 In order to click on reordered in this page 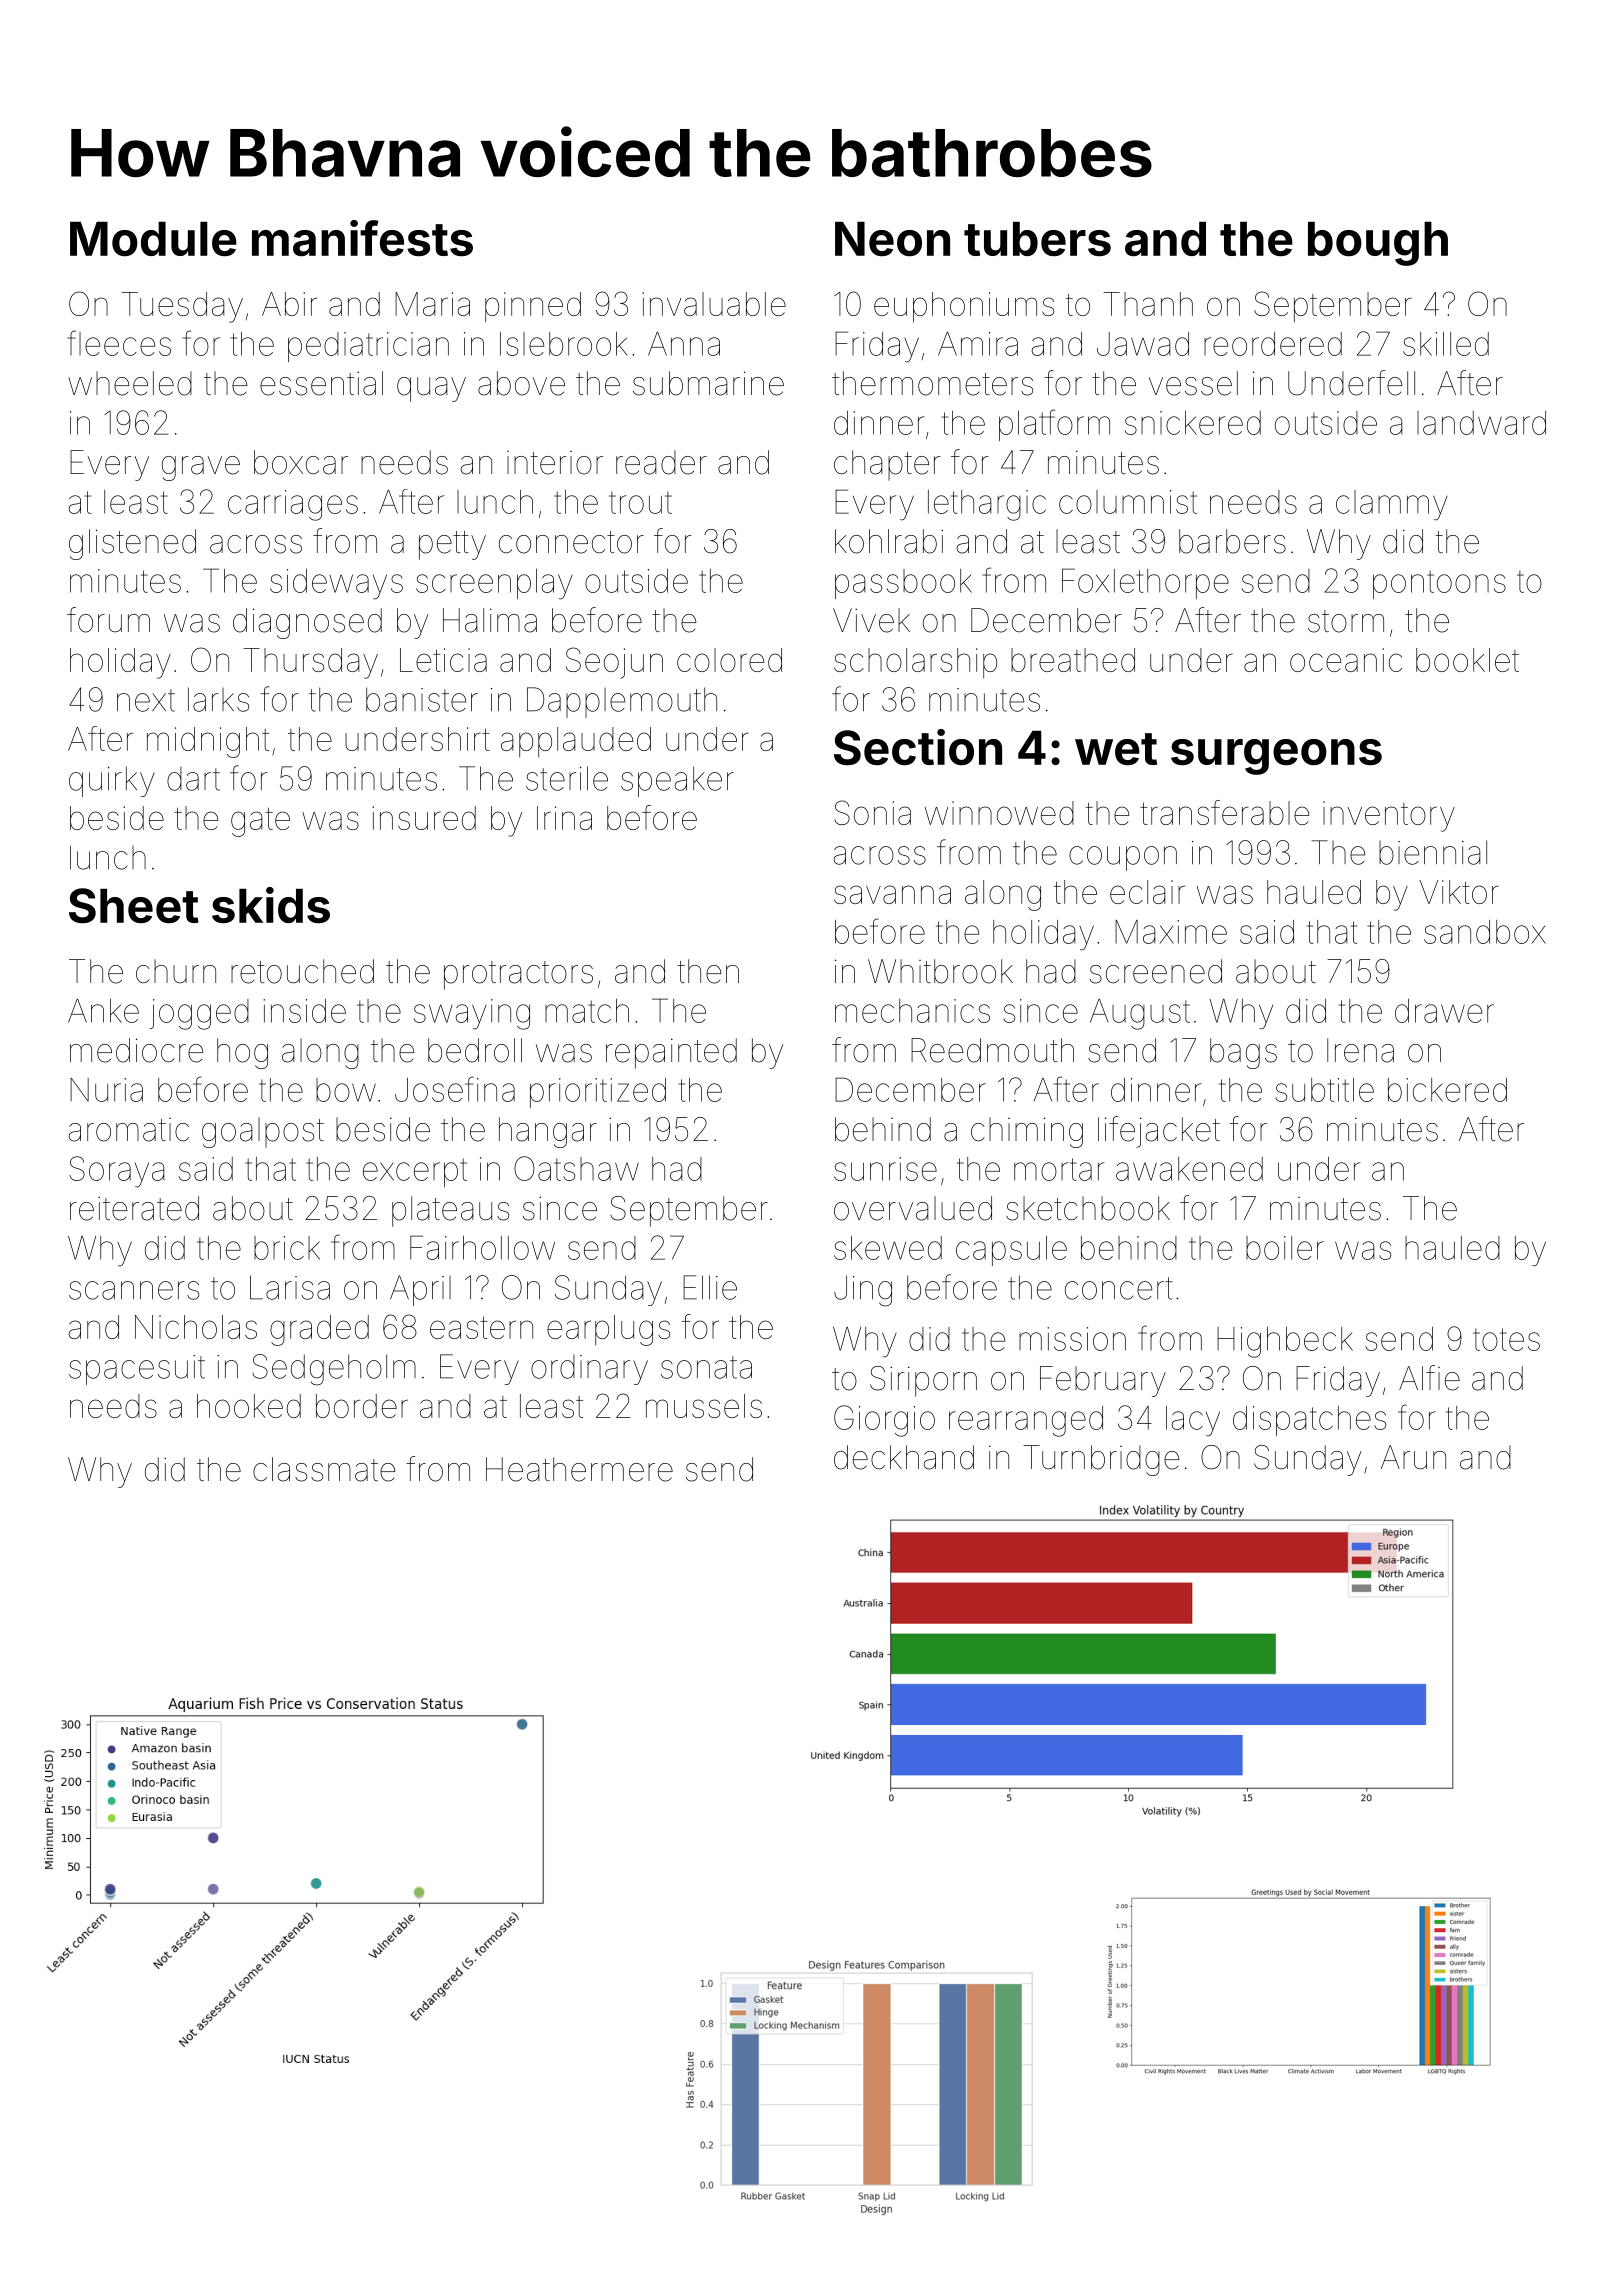, I will do `click(1273, 344)`.
